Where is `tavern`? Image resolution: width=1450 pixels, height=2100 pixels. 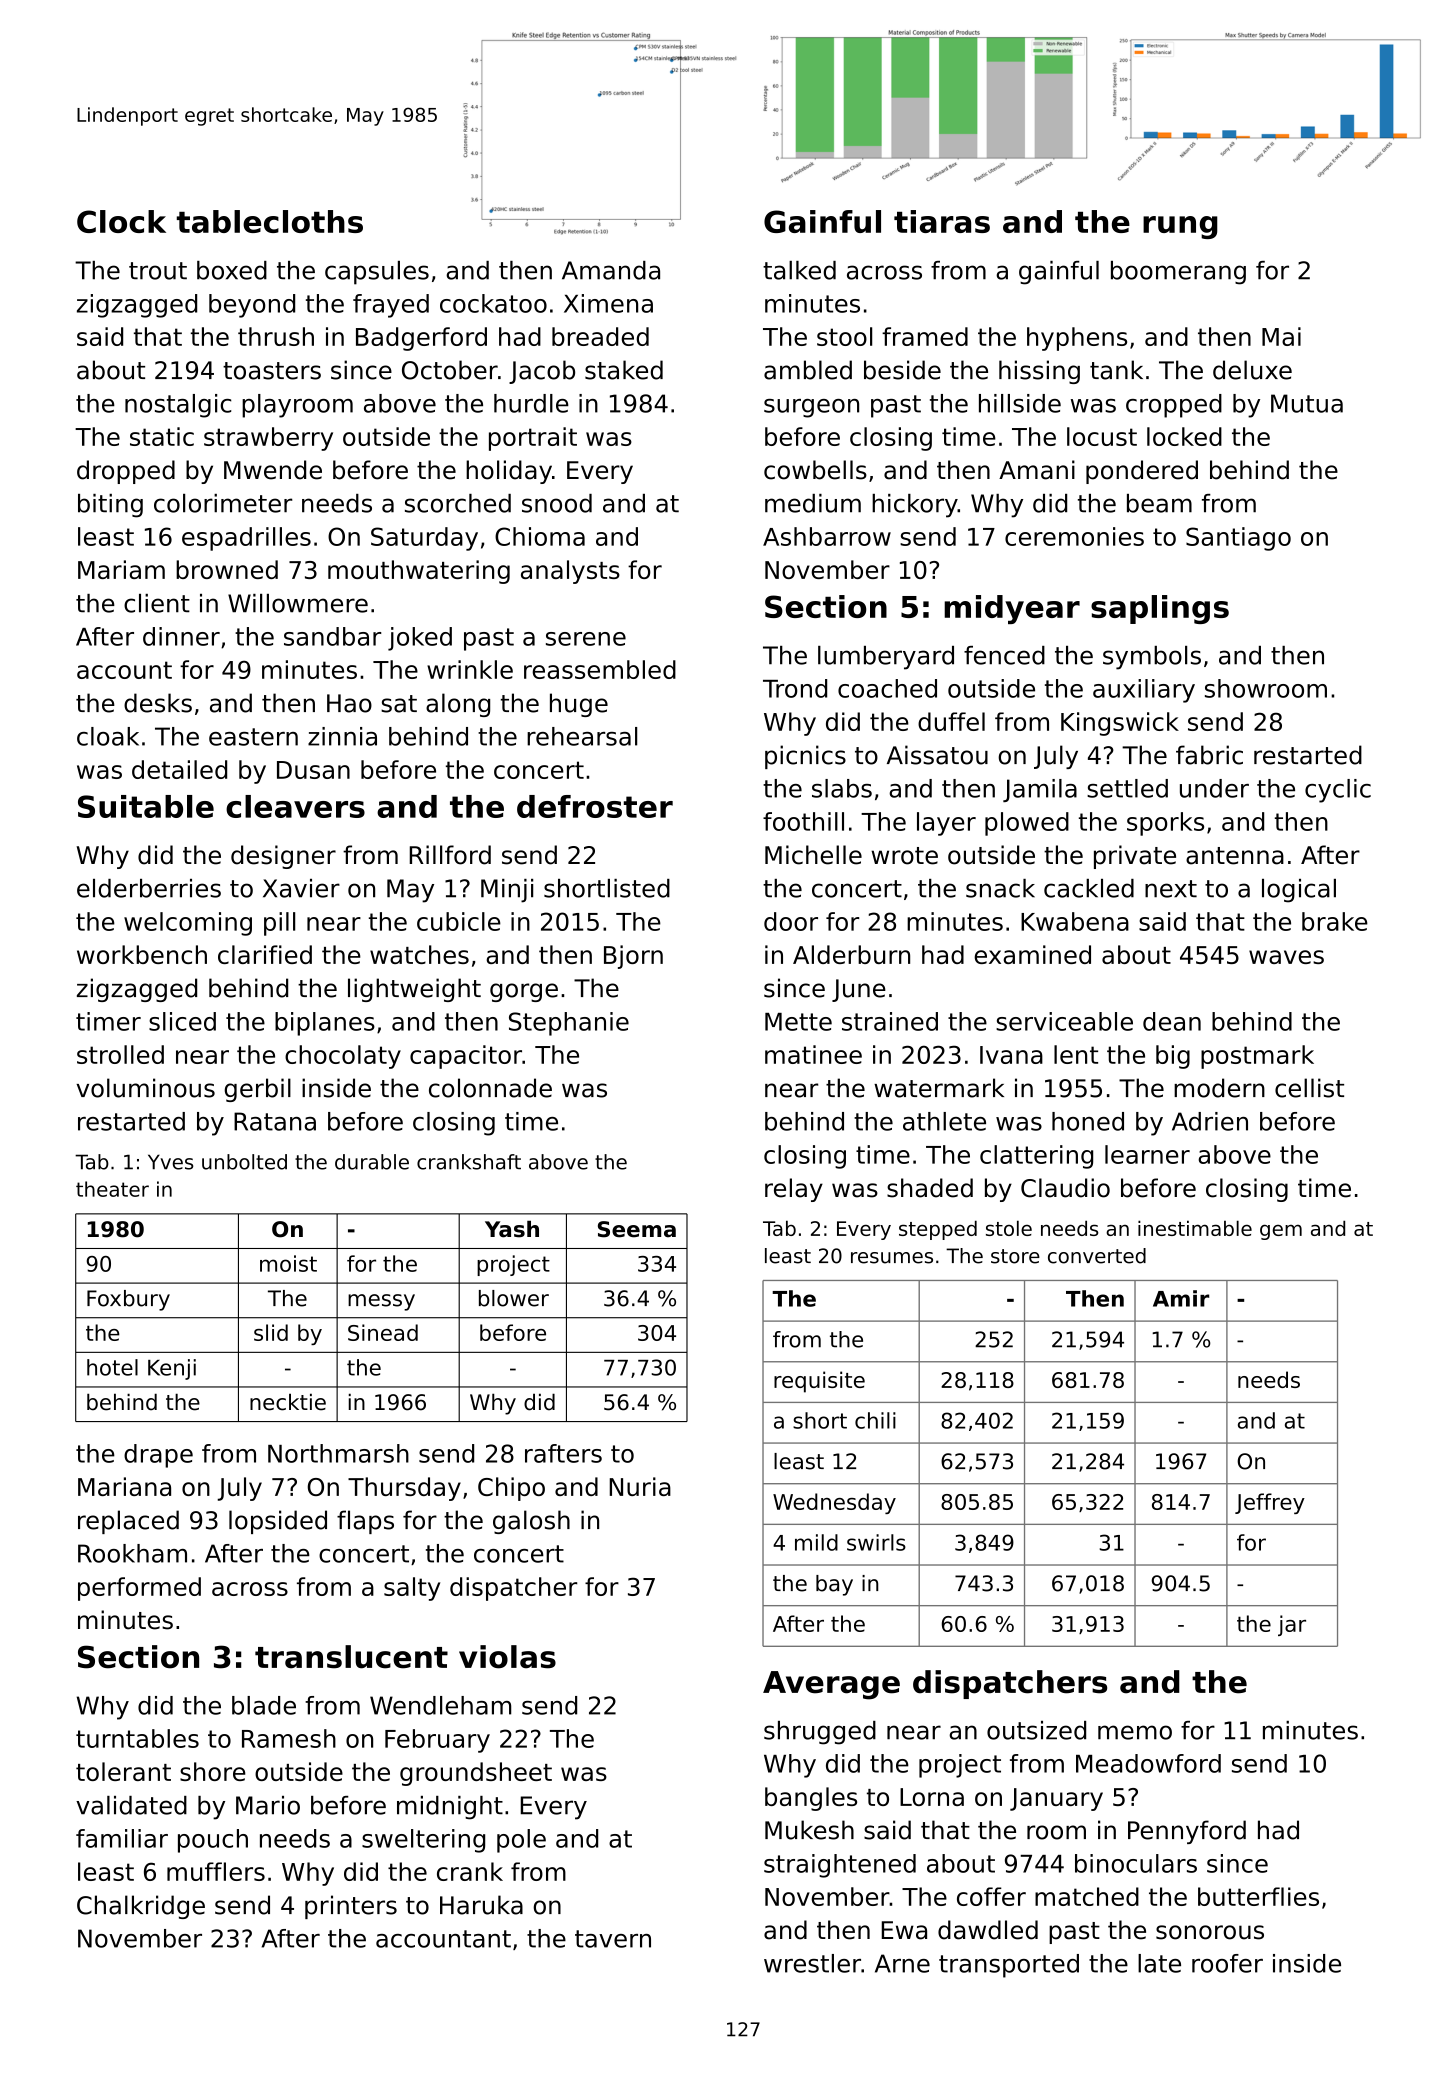
tavern is located at coordinates (613, 1939).
